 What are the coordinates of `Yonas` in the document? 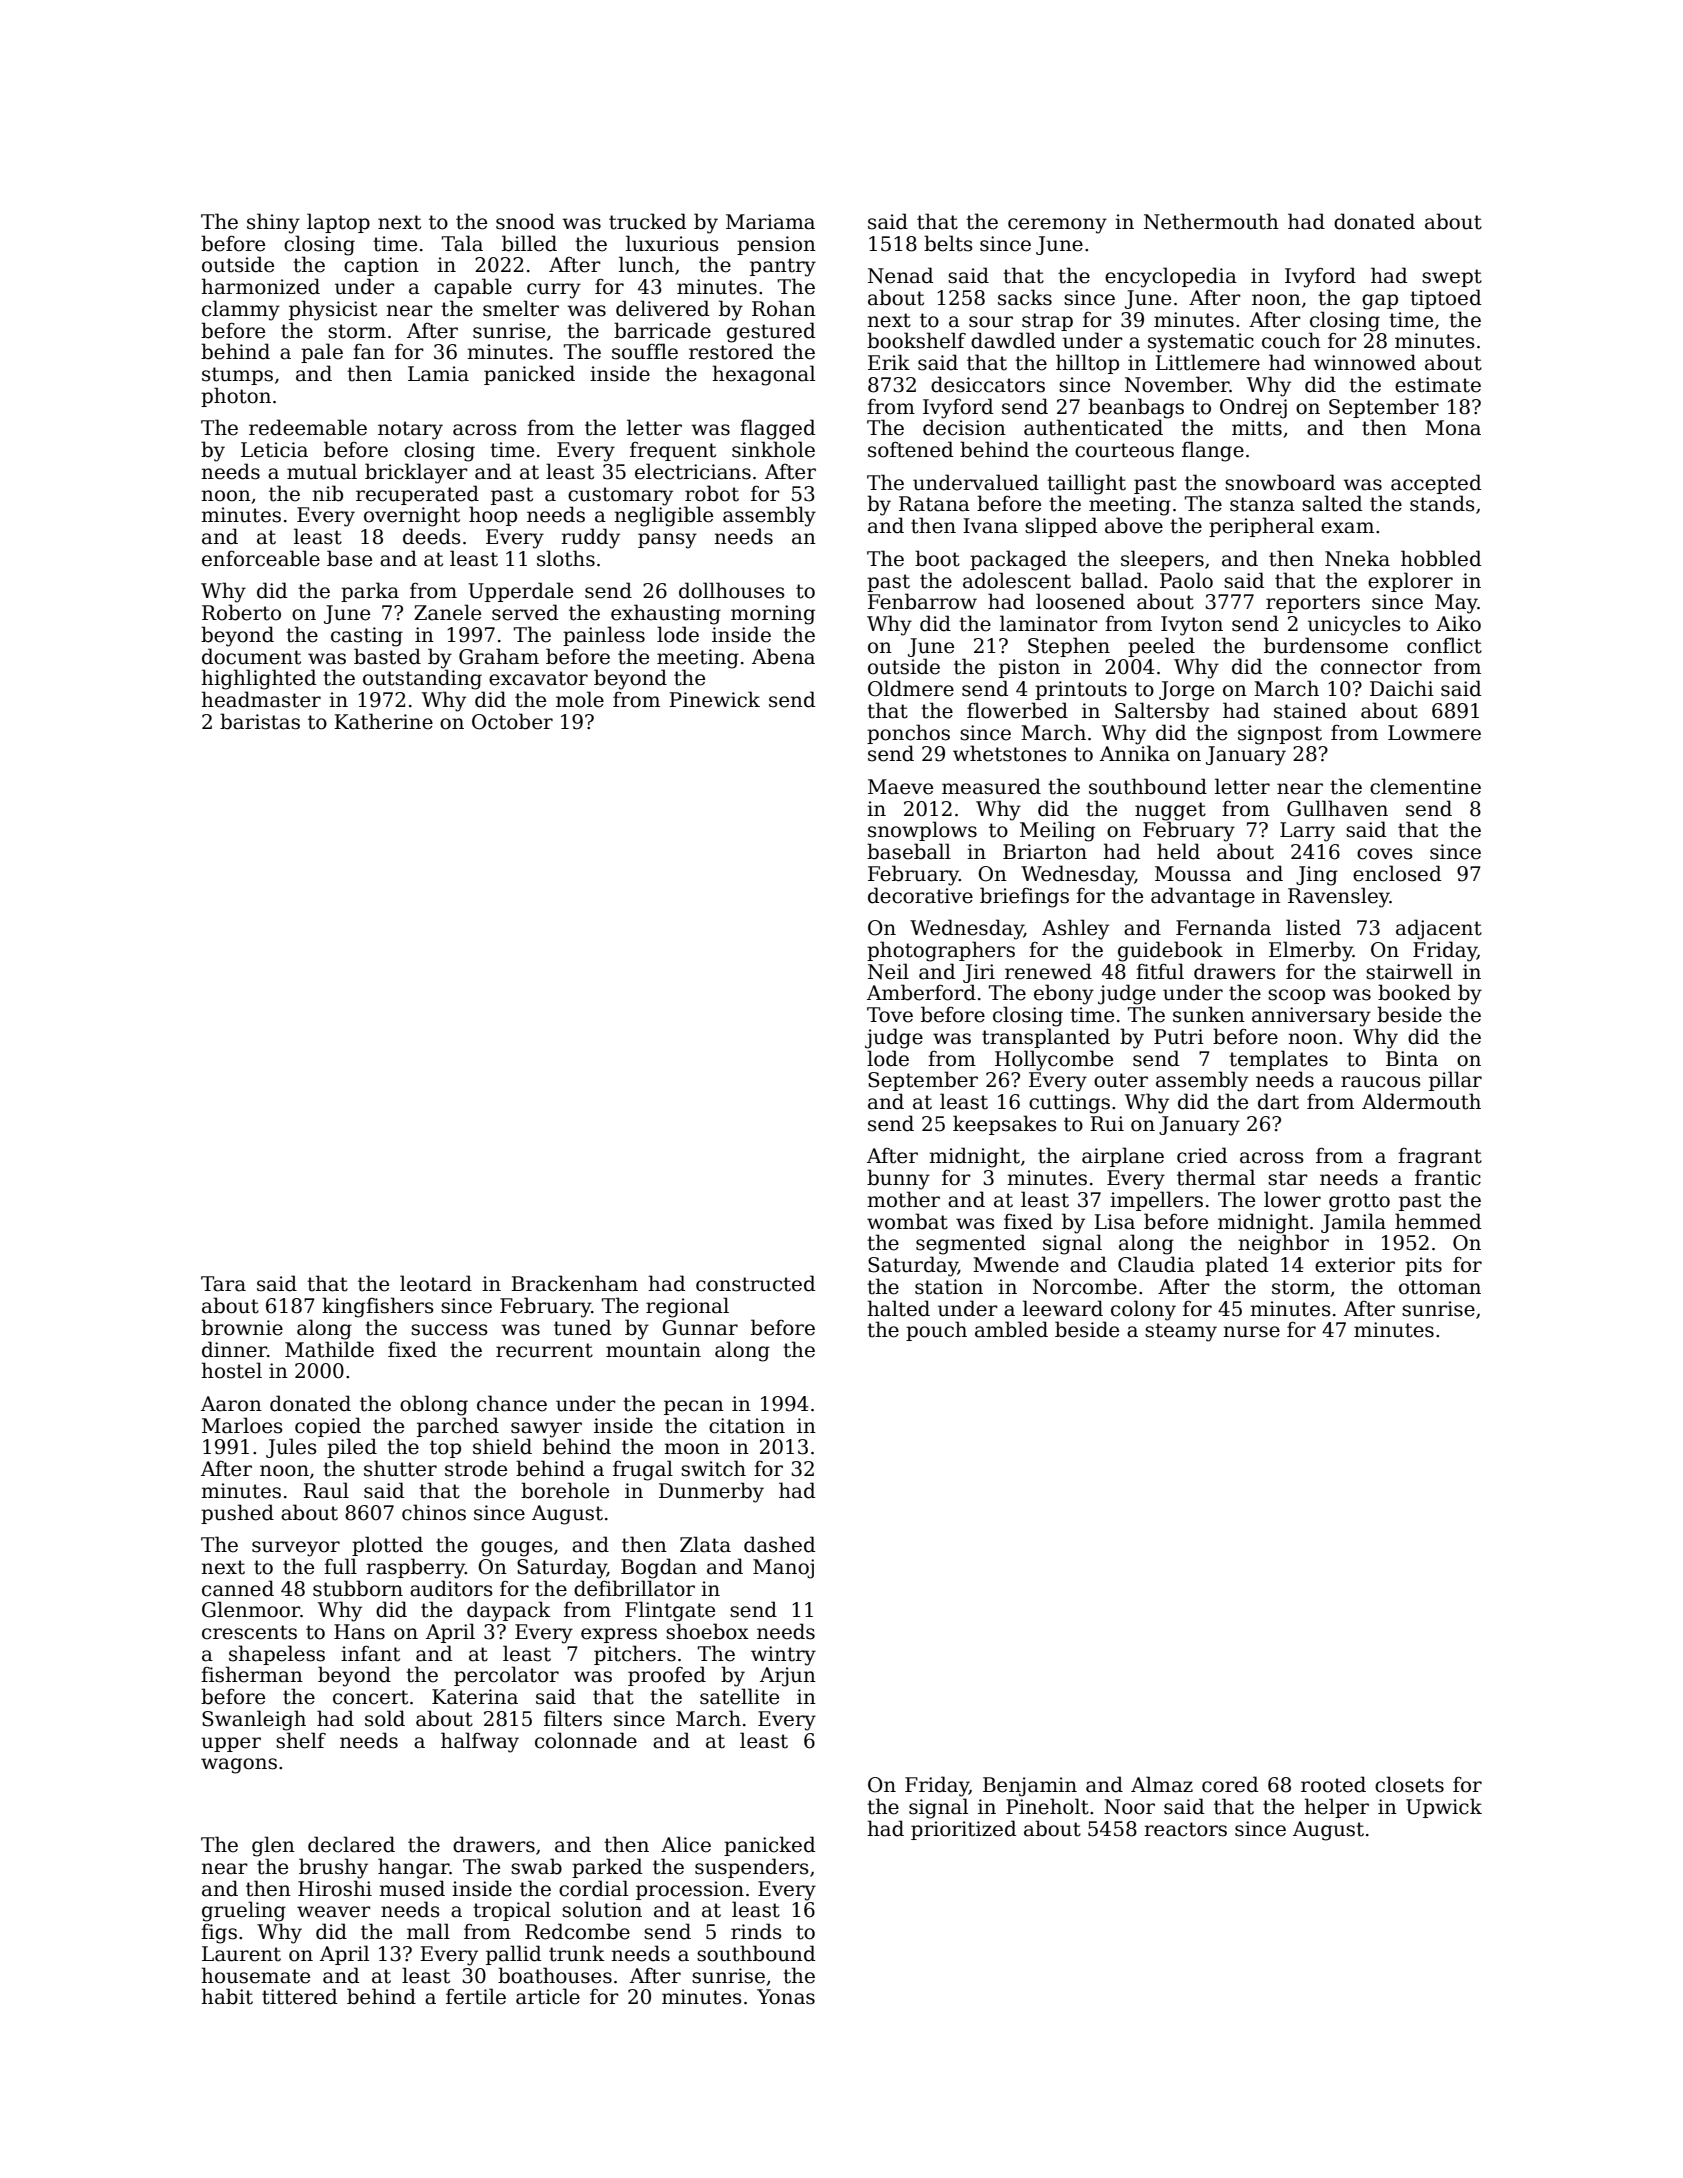 It's located at (786, 1997).
